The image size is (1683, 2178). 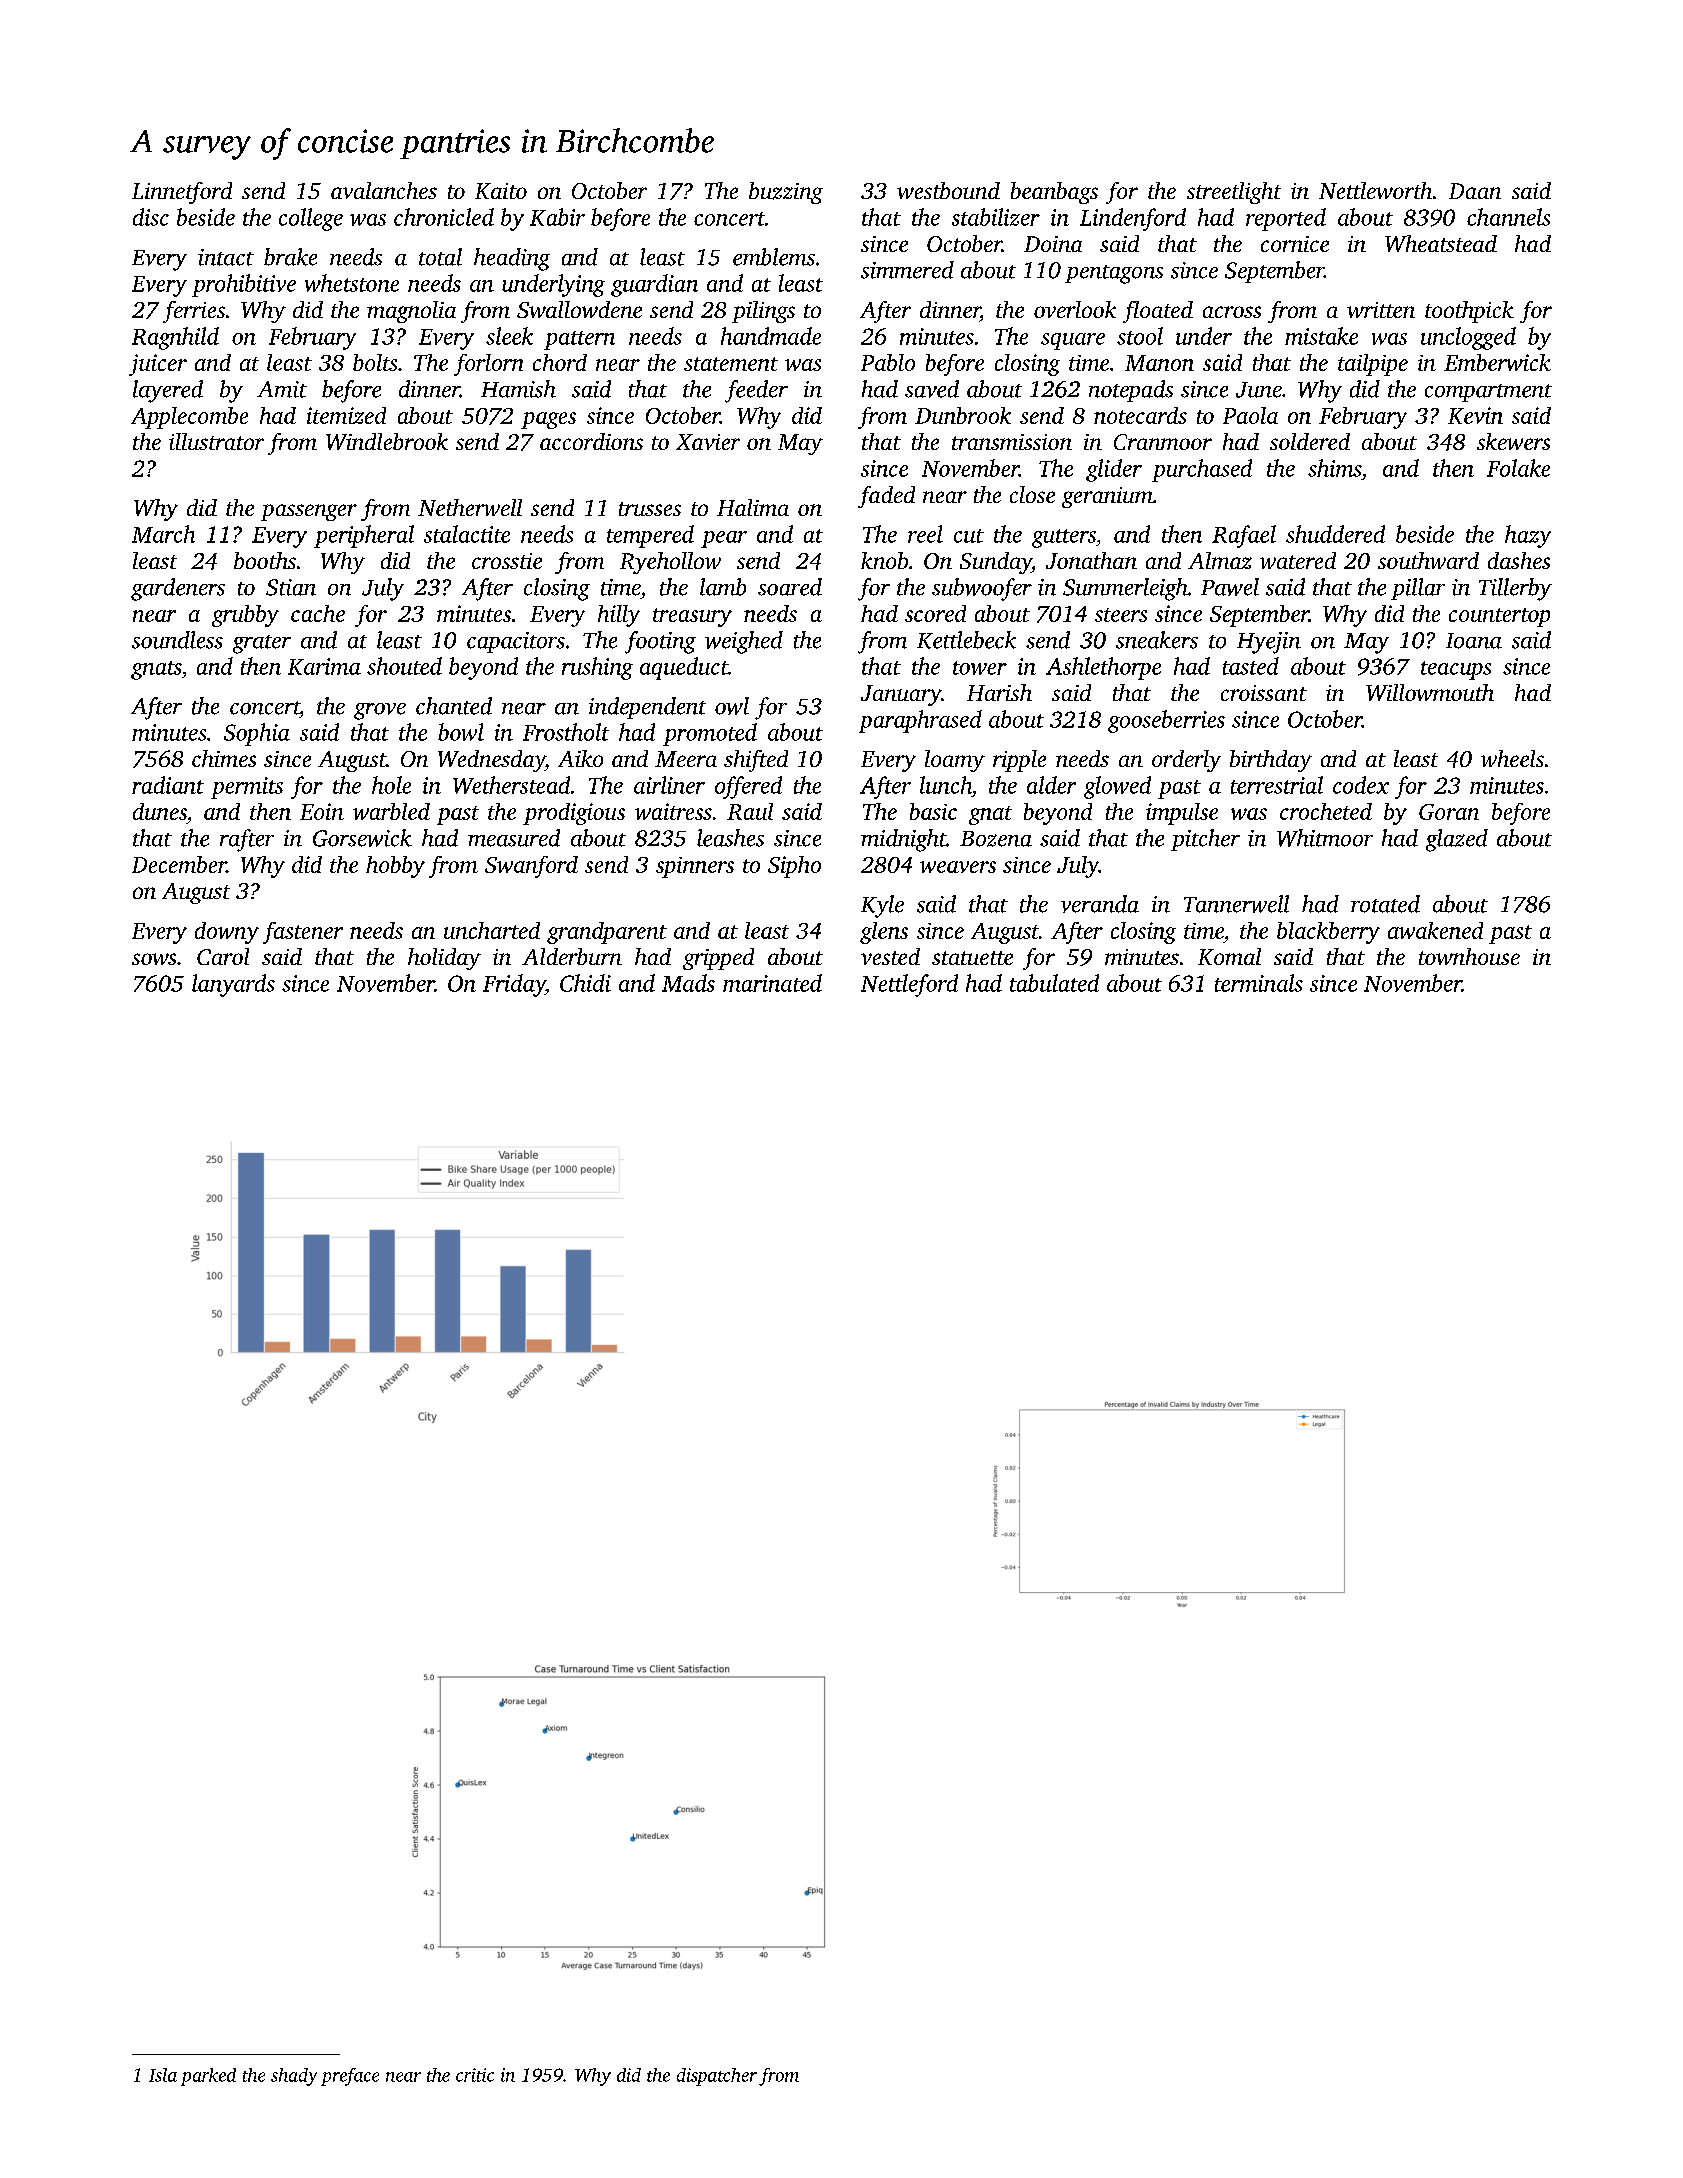 I want to click on terminals, so click(x=1259, y=983).
